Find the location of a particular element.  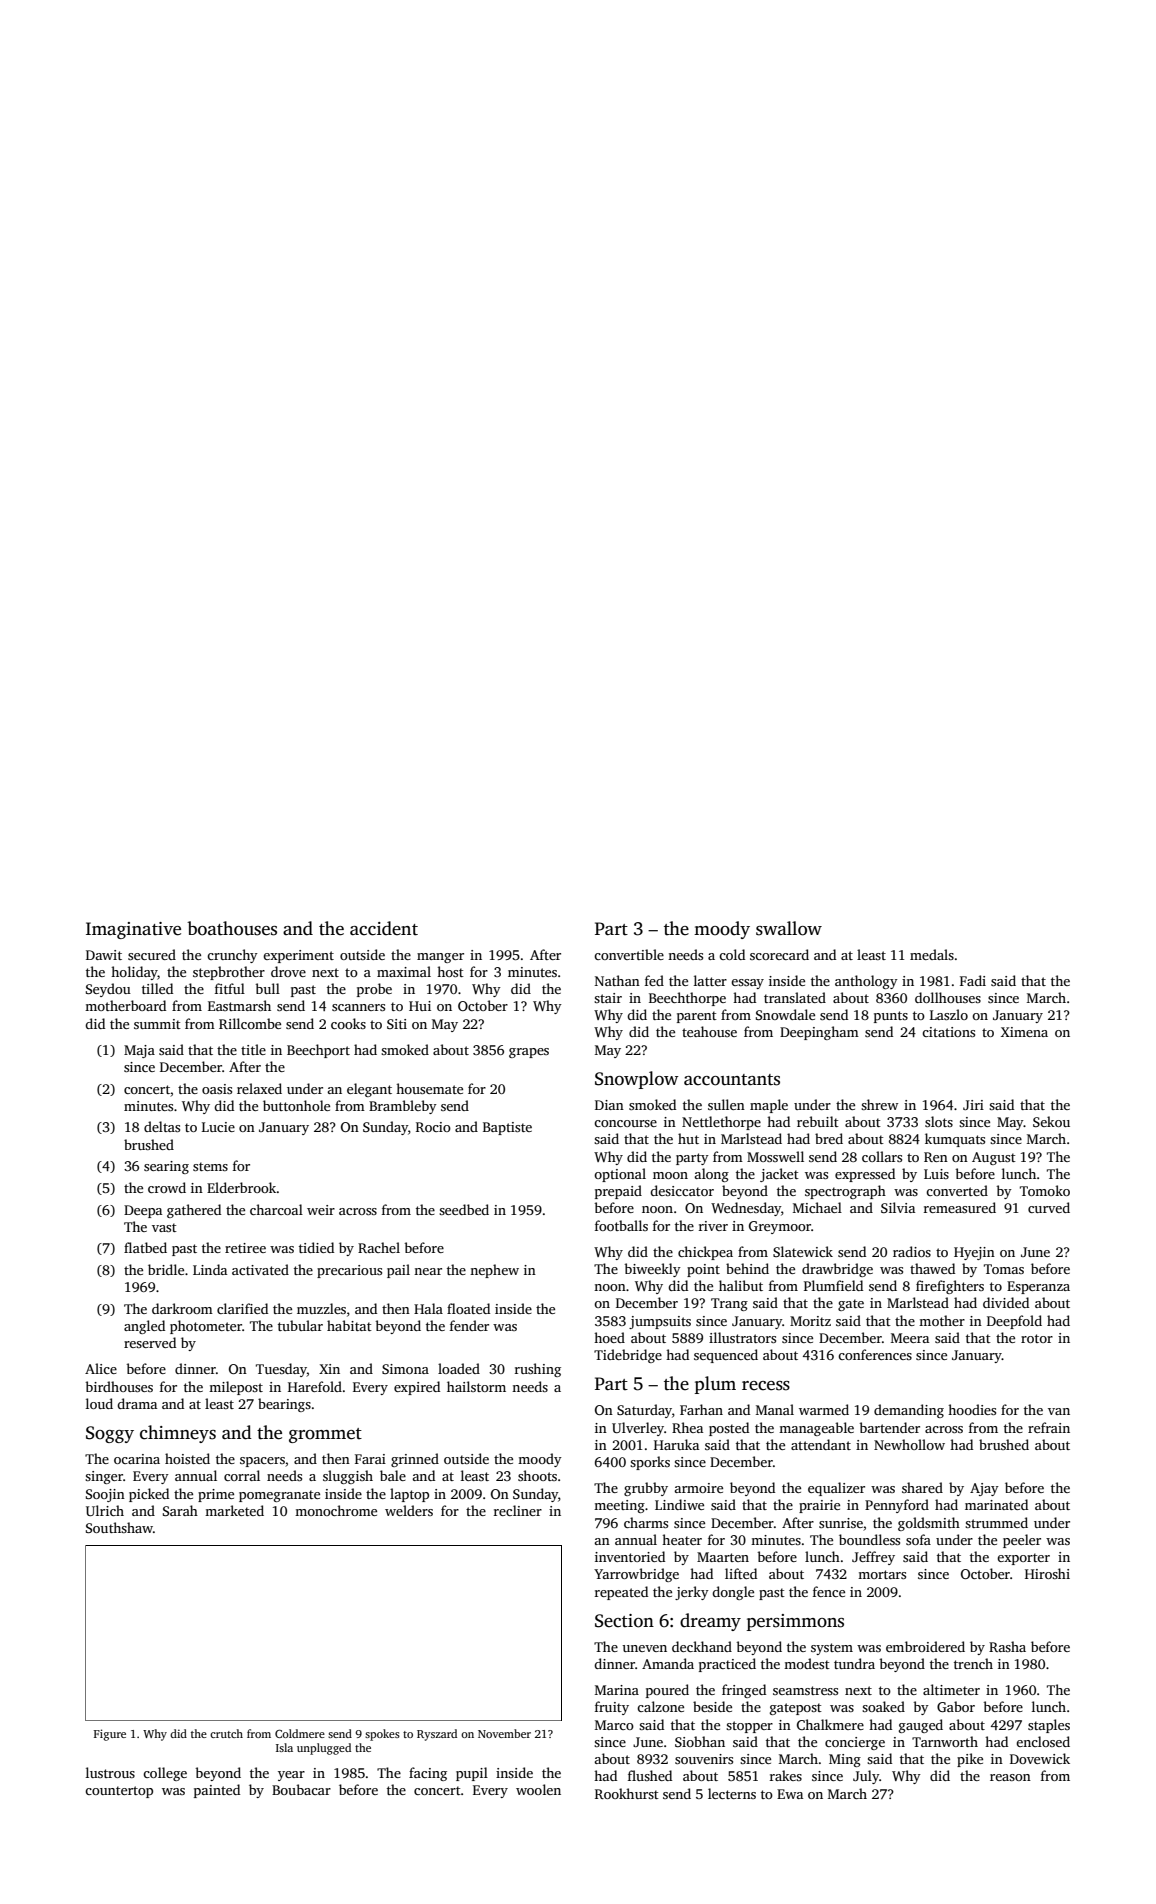

nephew is located at coordinates (494, 1271).
